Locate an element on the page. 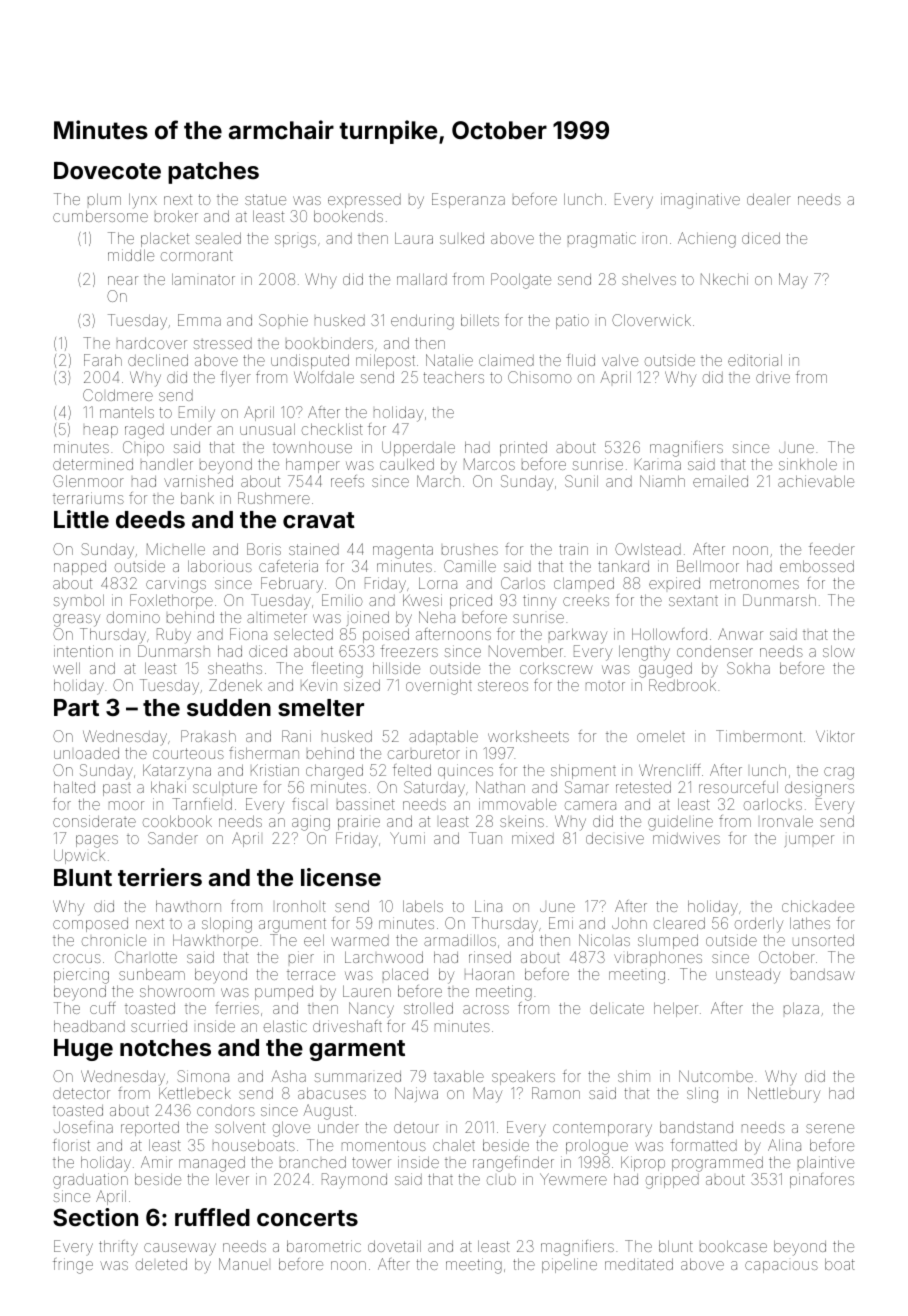  fringe is located at coordinates (73, 1266).
